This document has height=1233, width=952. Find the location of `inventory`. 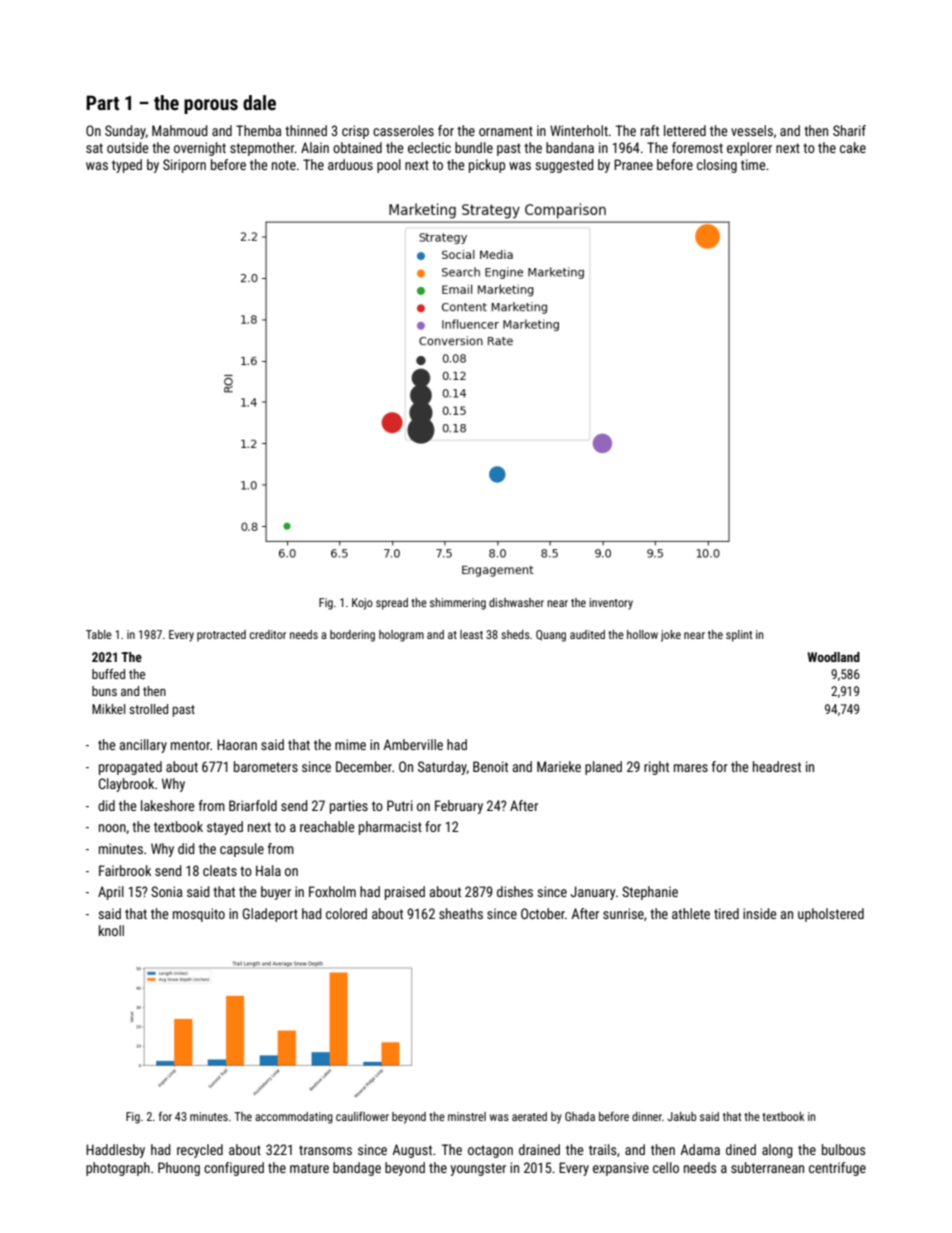

inventory is located at coordinates (611, 604).
